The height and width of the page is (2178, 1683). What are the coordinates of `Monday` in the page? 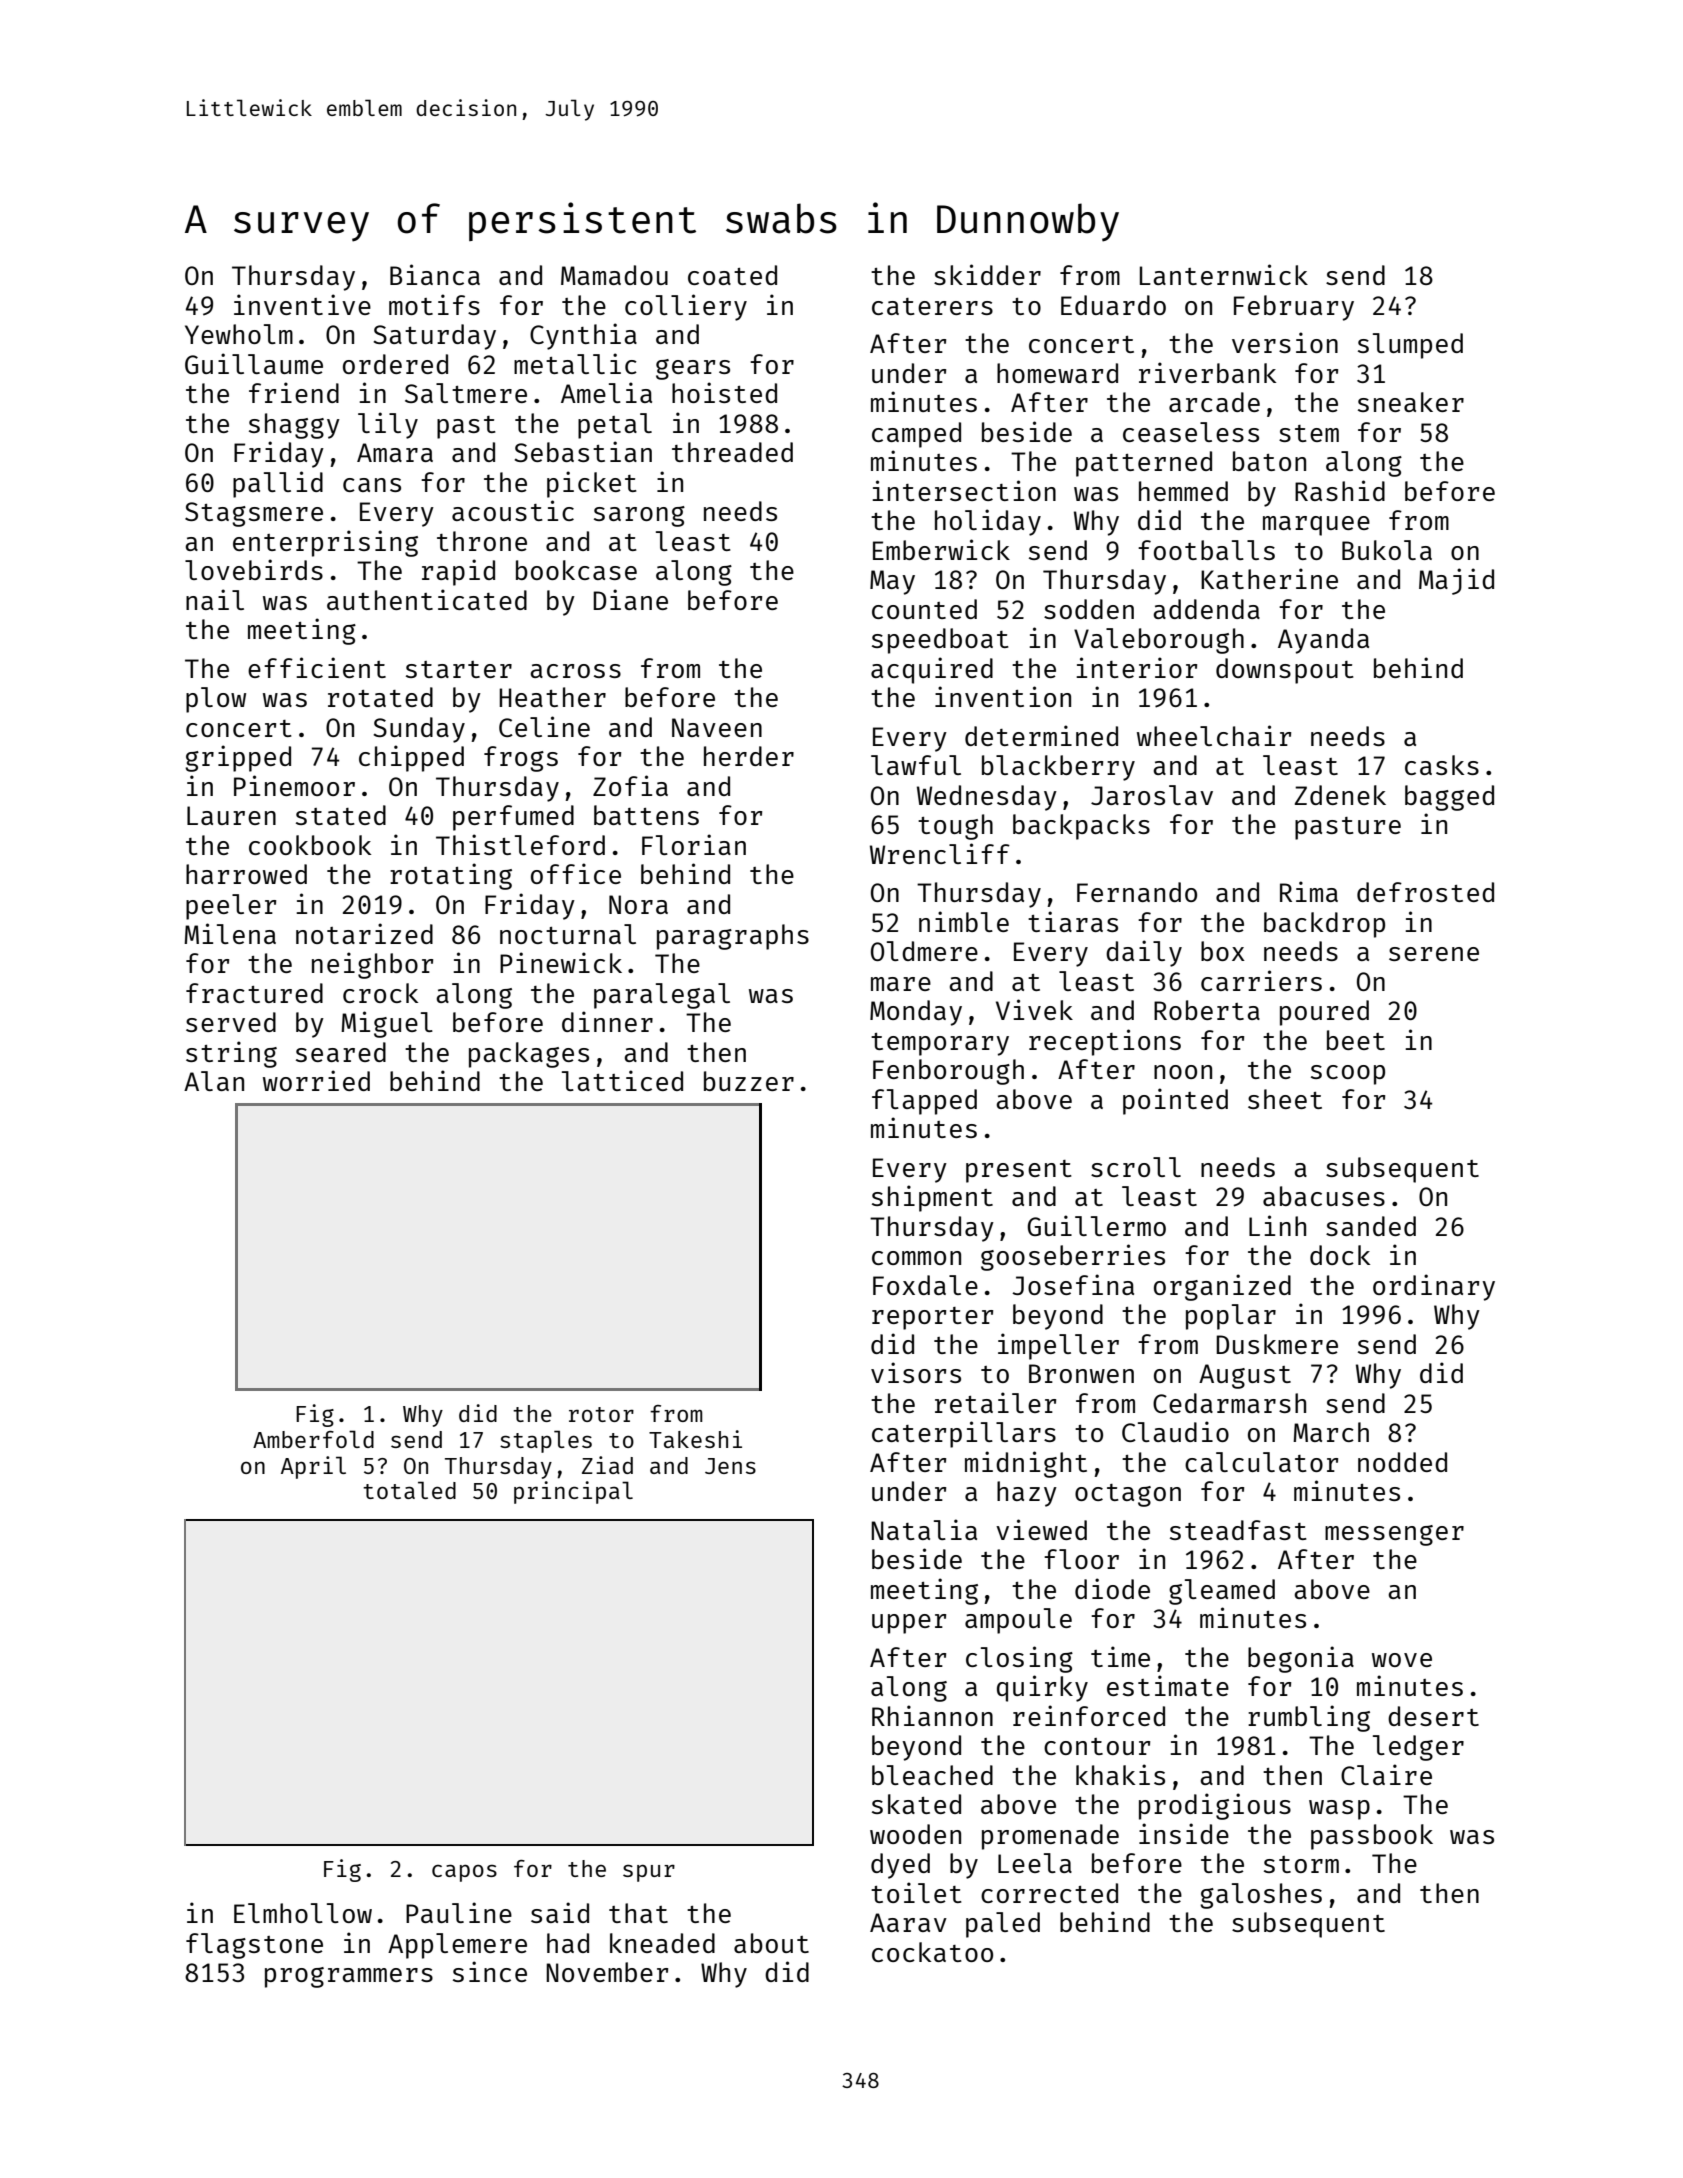 It's located at (916, 1013).
